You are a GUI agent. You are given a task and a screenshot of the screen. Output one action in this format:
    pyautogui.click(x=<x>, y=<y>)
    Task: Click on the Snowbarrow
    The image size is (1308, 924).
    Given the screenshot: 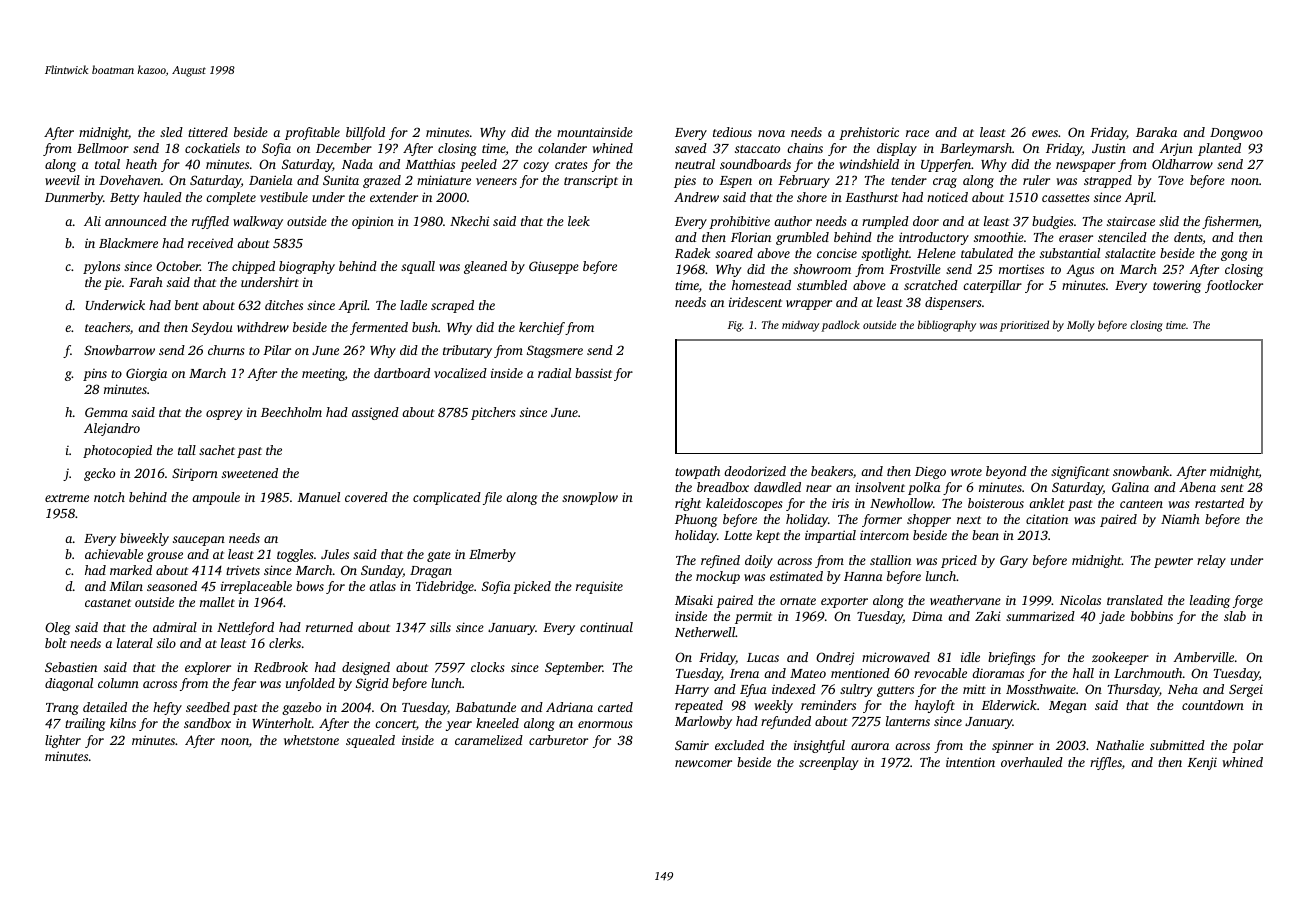 What is the action you would take?
    pyautogui.click(x=119, y=350)
